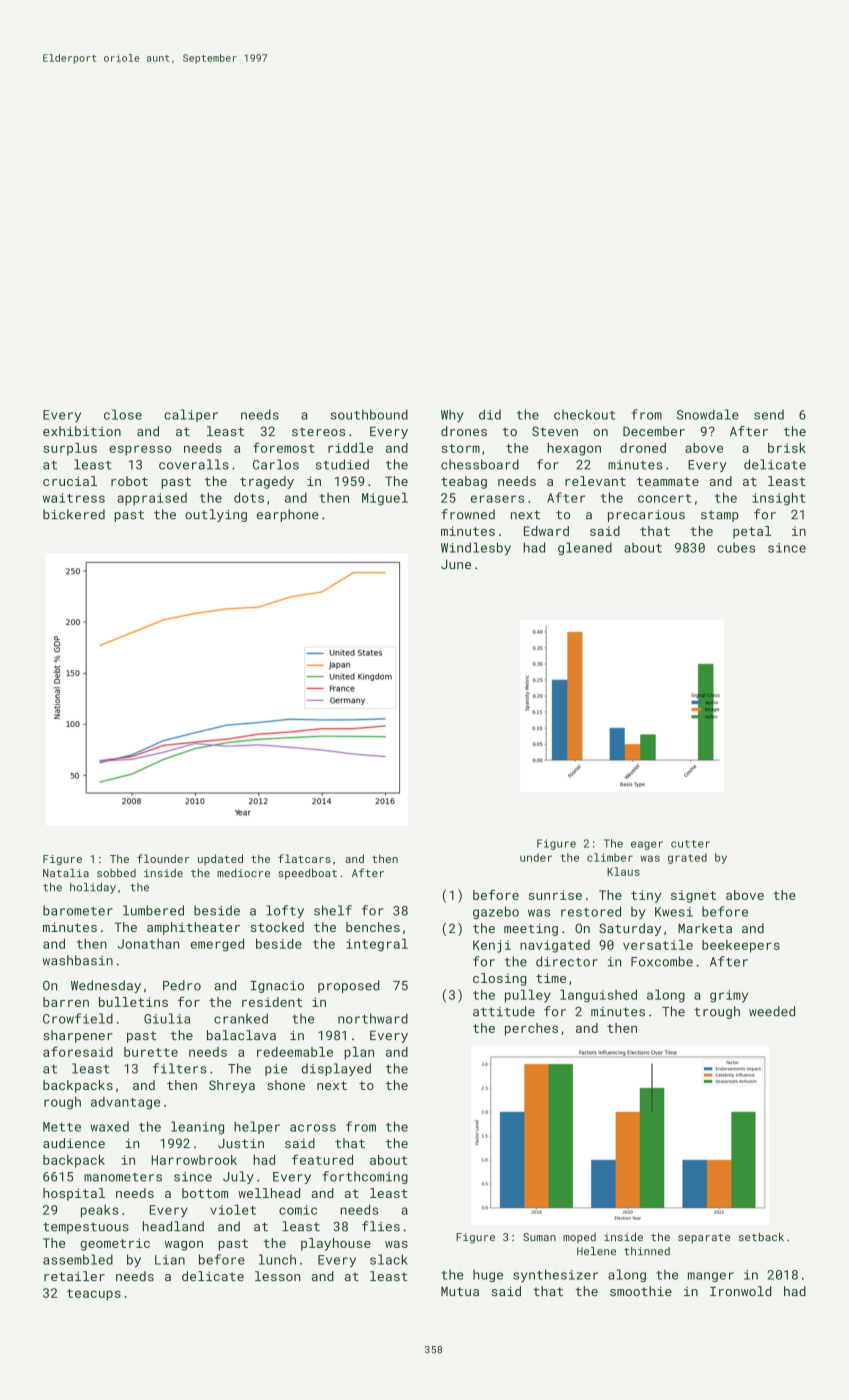  What do you see at coordinates (567, 961) in the page?
I see `director` at bounding box center [567, 961].
